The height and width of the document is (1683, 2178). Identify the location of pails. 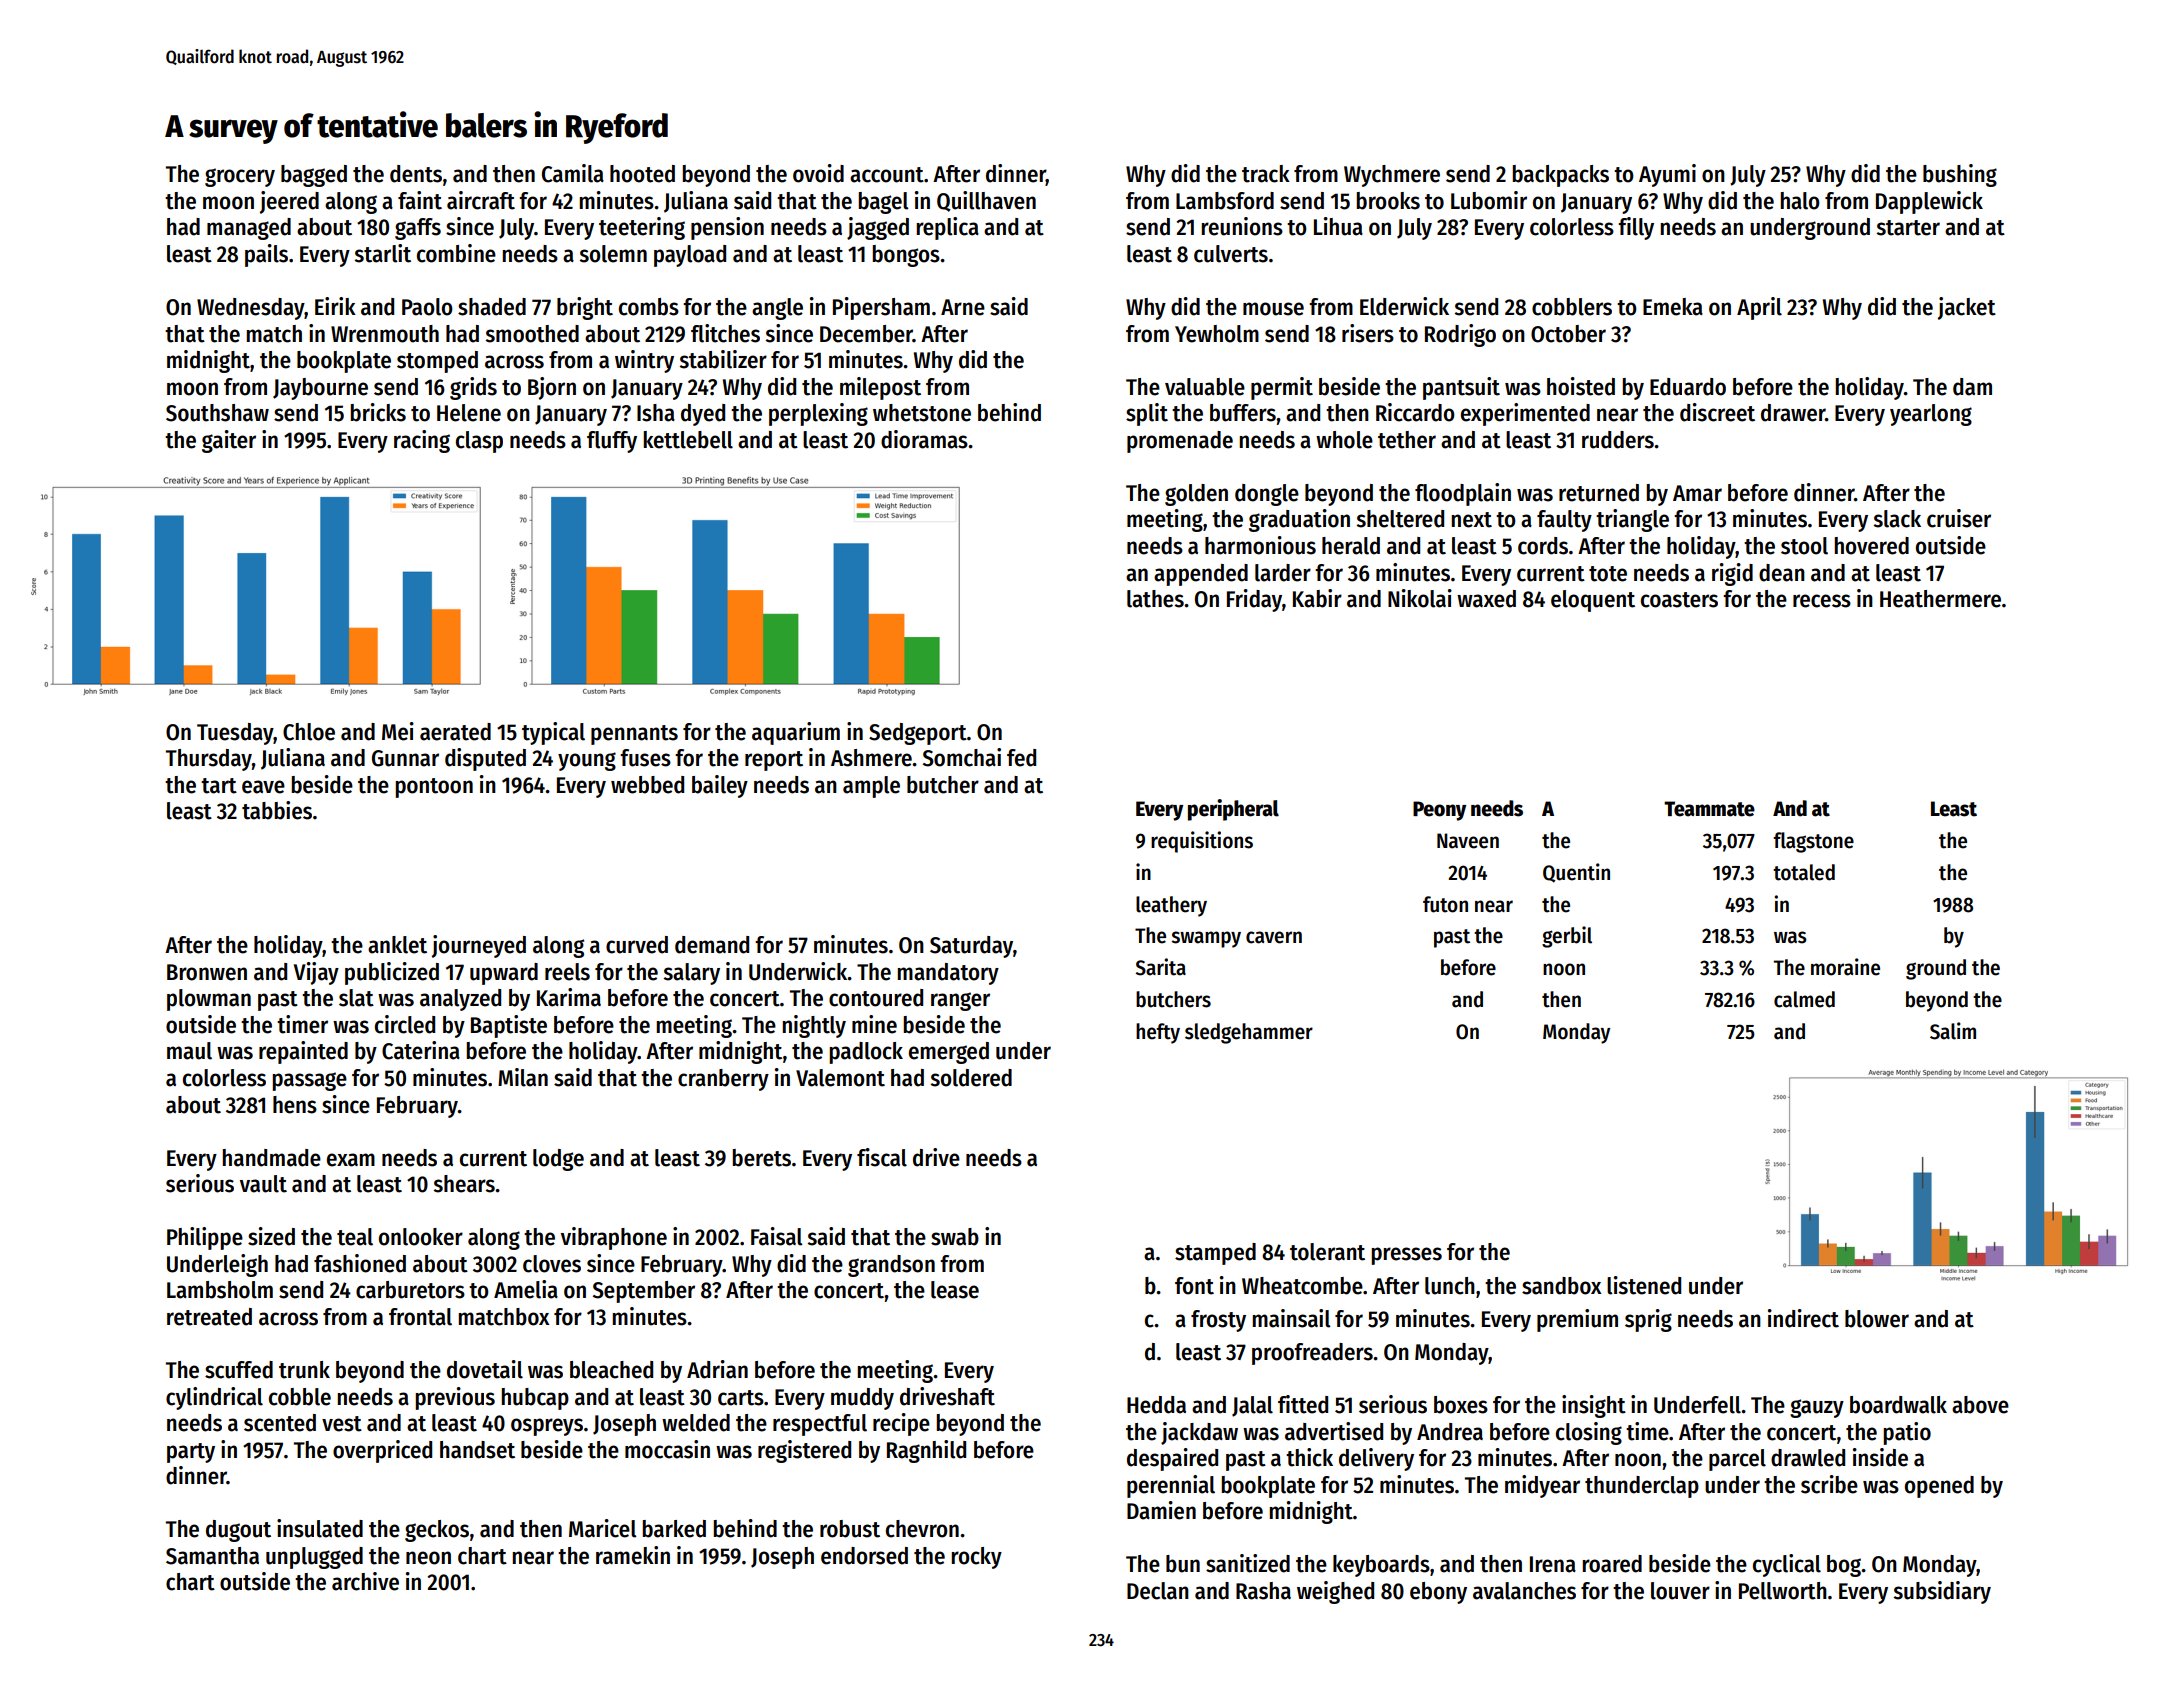
(266, 255).
